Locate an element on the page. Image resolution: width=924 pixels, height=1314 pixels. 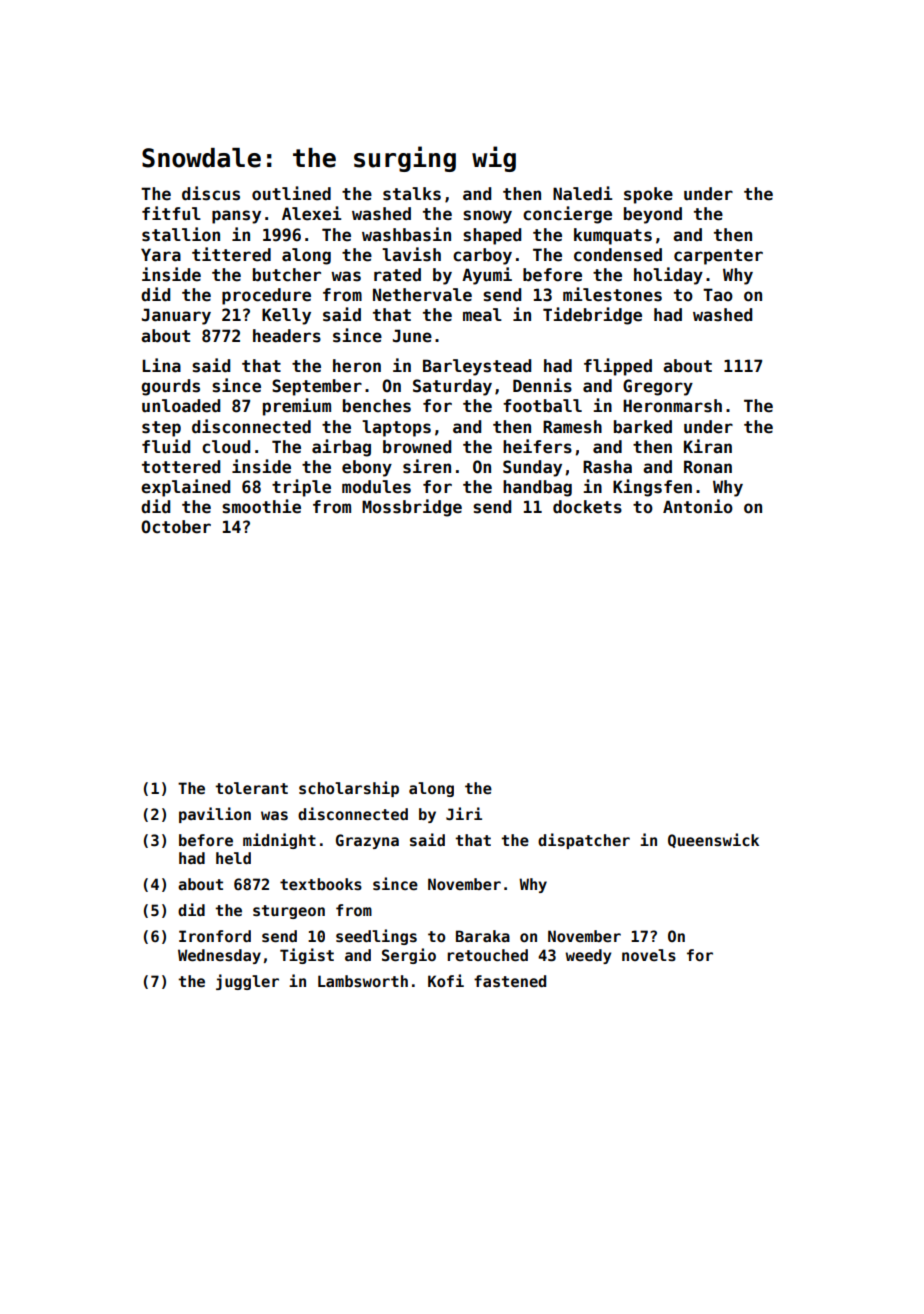
dockets is located at coordinates (587, 507).
